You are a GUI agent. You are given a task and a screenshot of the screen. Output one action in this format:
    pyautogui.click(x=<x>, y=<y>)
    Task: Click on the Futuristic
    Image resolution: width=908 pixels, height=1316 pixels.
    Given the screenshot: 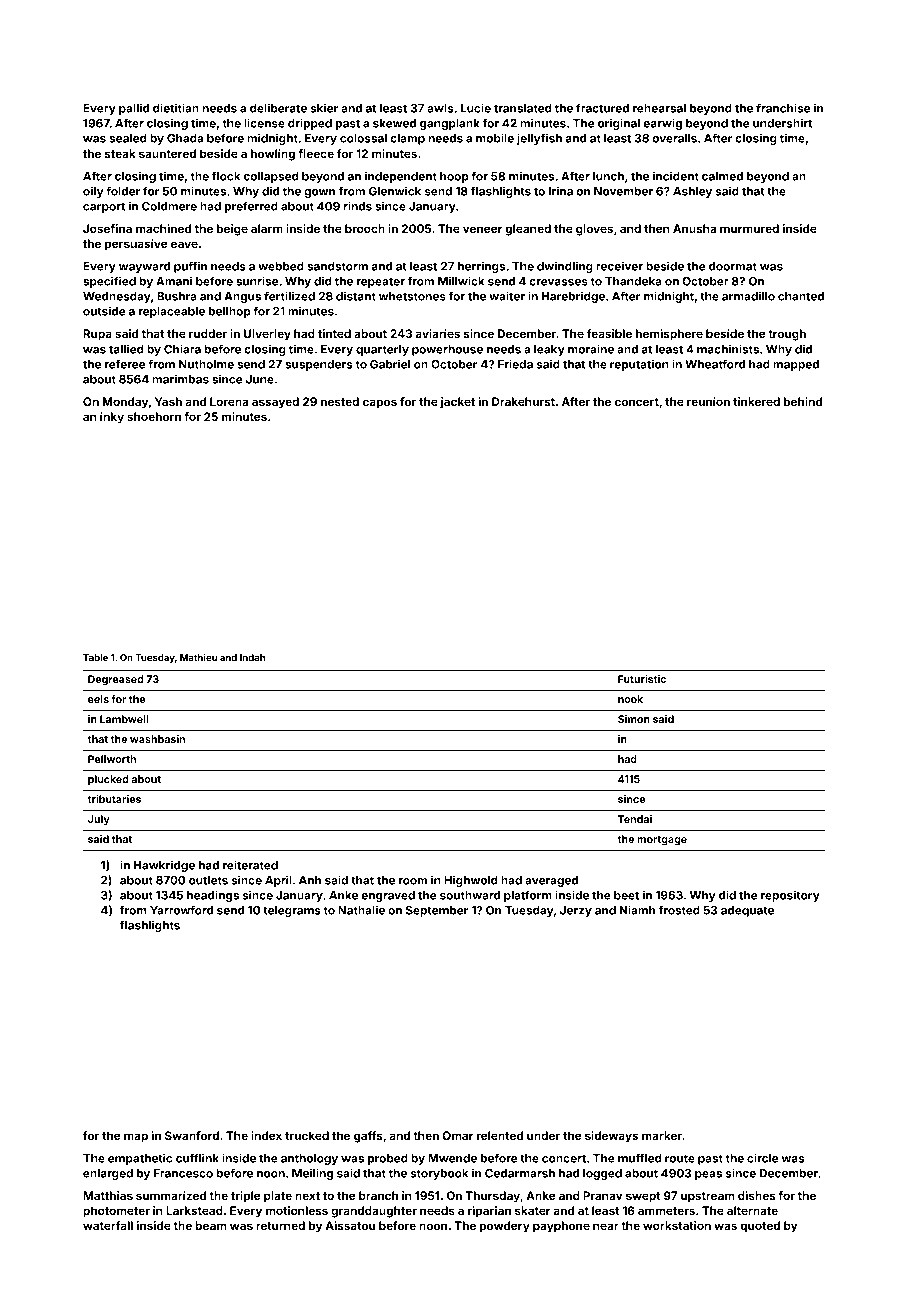 What is the action you would take?
    pyautogui.click(x=642, y=679)
